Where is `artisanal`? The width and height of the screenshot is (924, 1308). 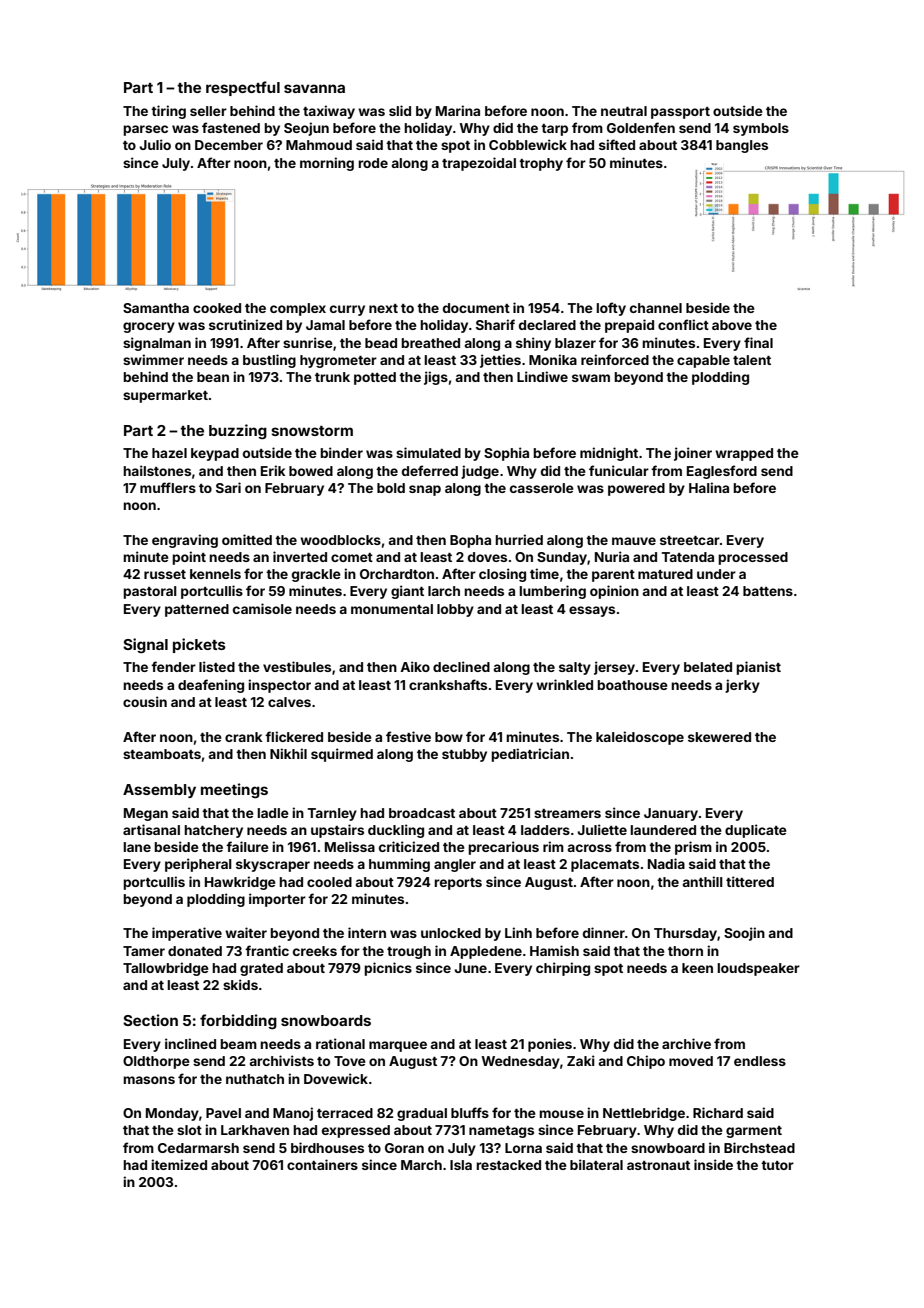 artisanal is located at coordinates (151, 829).
